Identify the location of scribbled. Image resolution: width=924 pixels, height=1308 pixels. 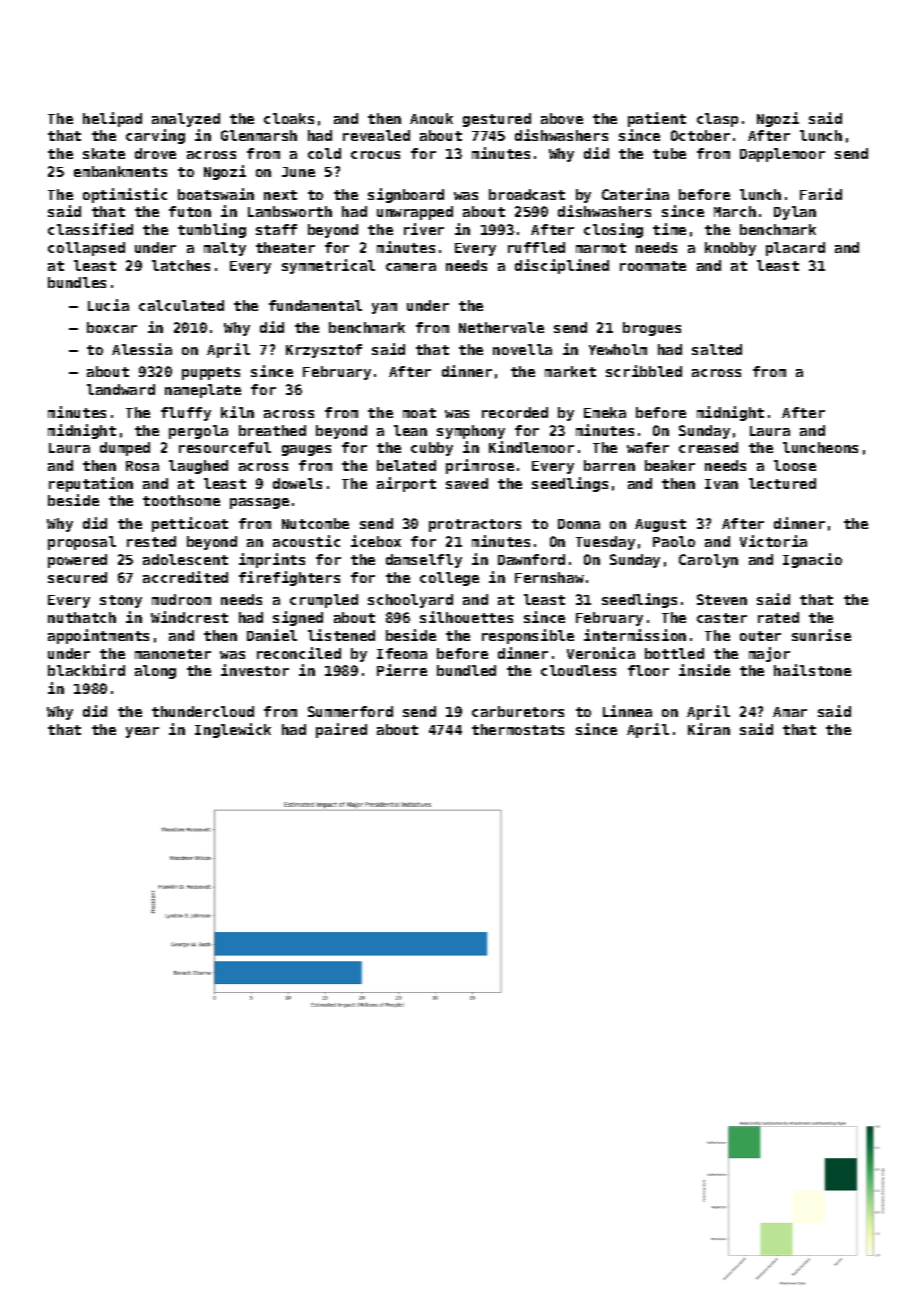
(644, 371).
